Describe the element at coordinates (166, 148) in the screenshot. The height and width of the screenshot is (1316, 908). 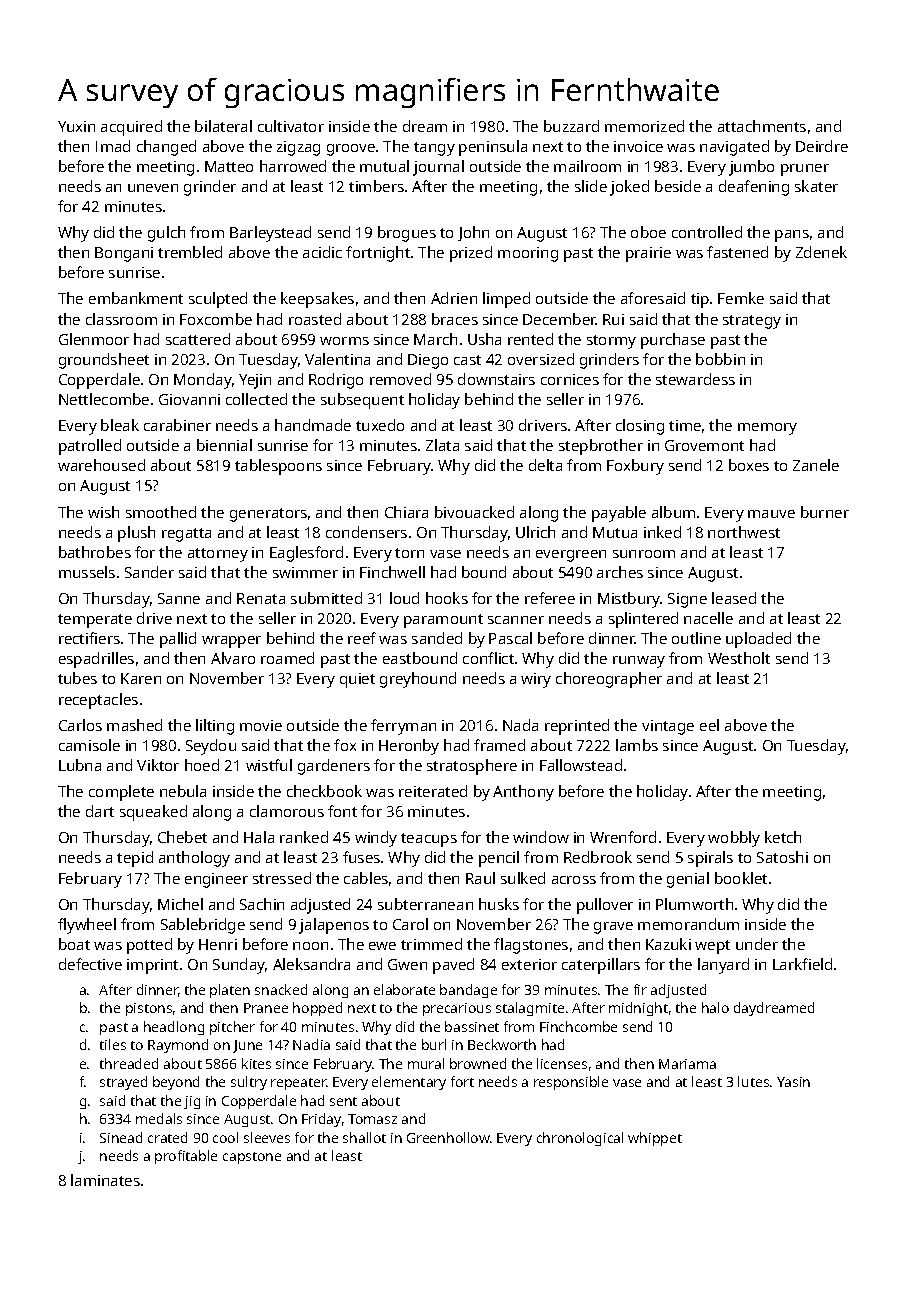
I see `changed` at that location.
